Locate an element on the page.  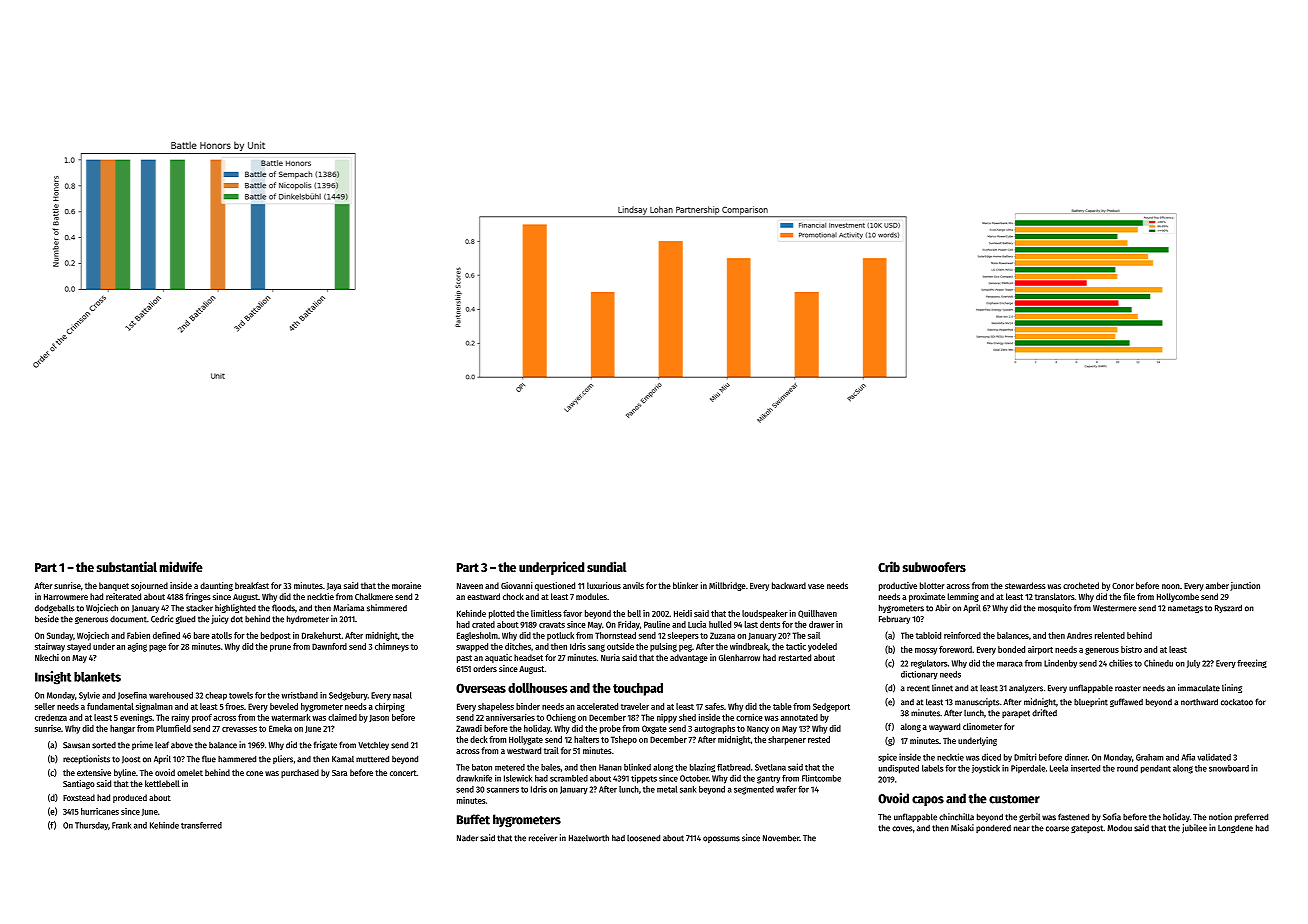
Crib is located at coordinates (889, 566).
